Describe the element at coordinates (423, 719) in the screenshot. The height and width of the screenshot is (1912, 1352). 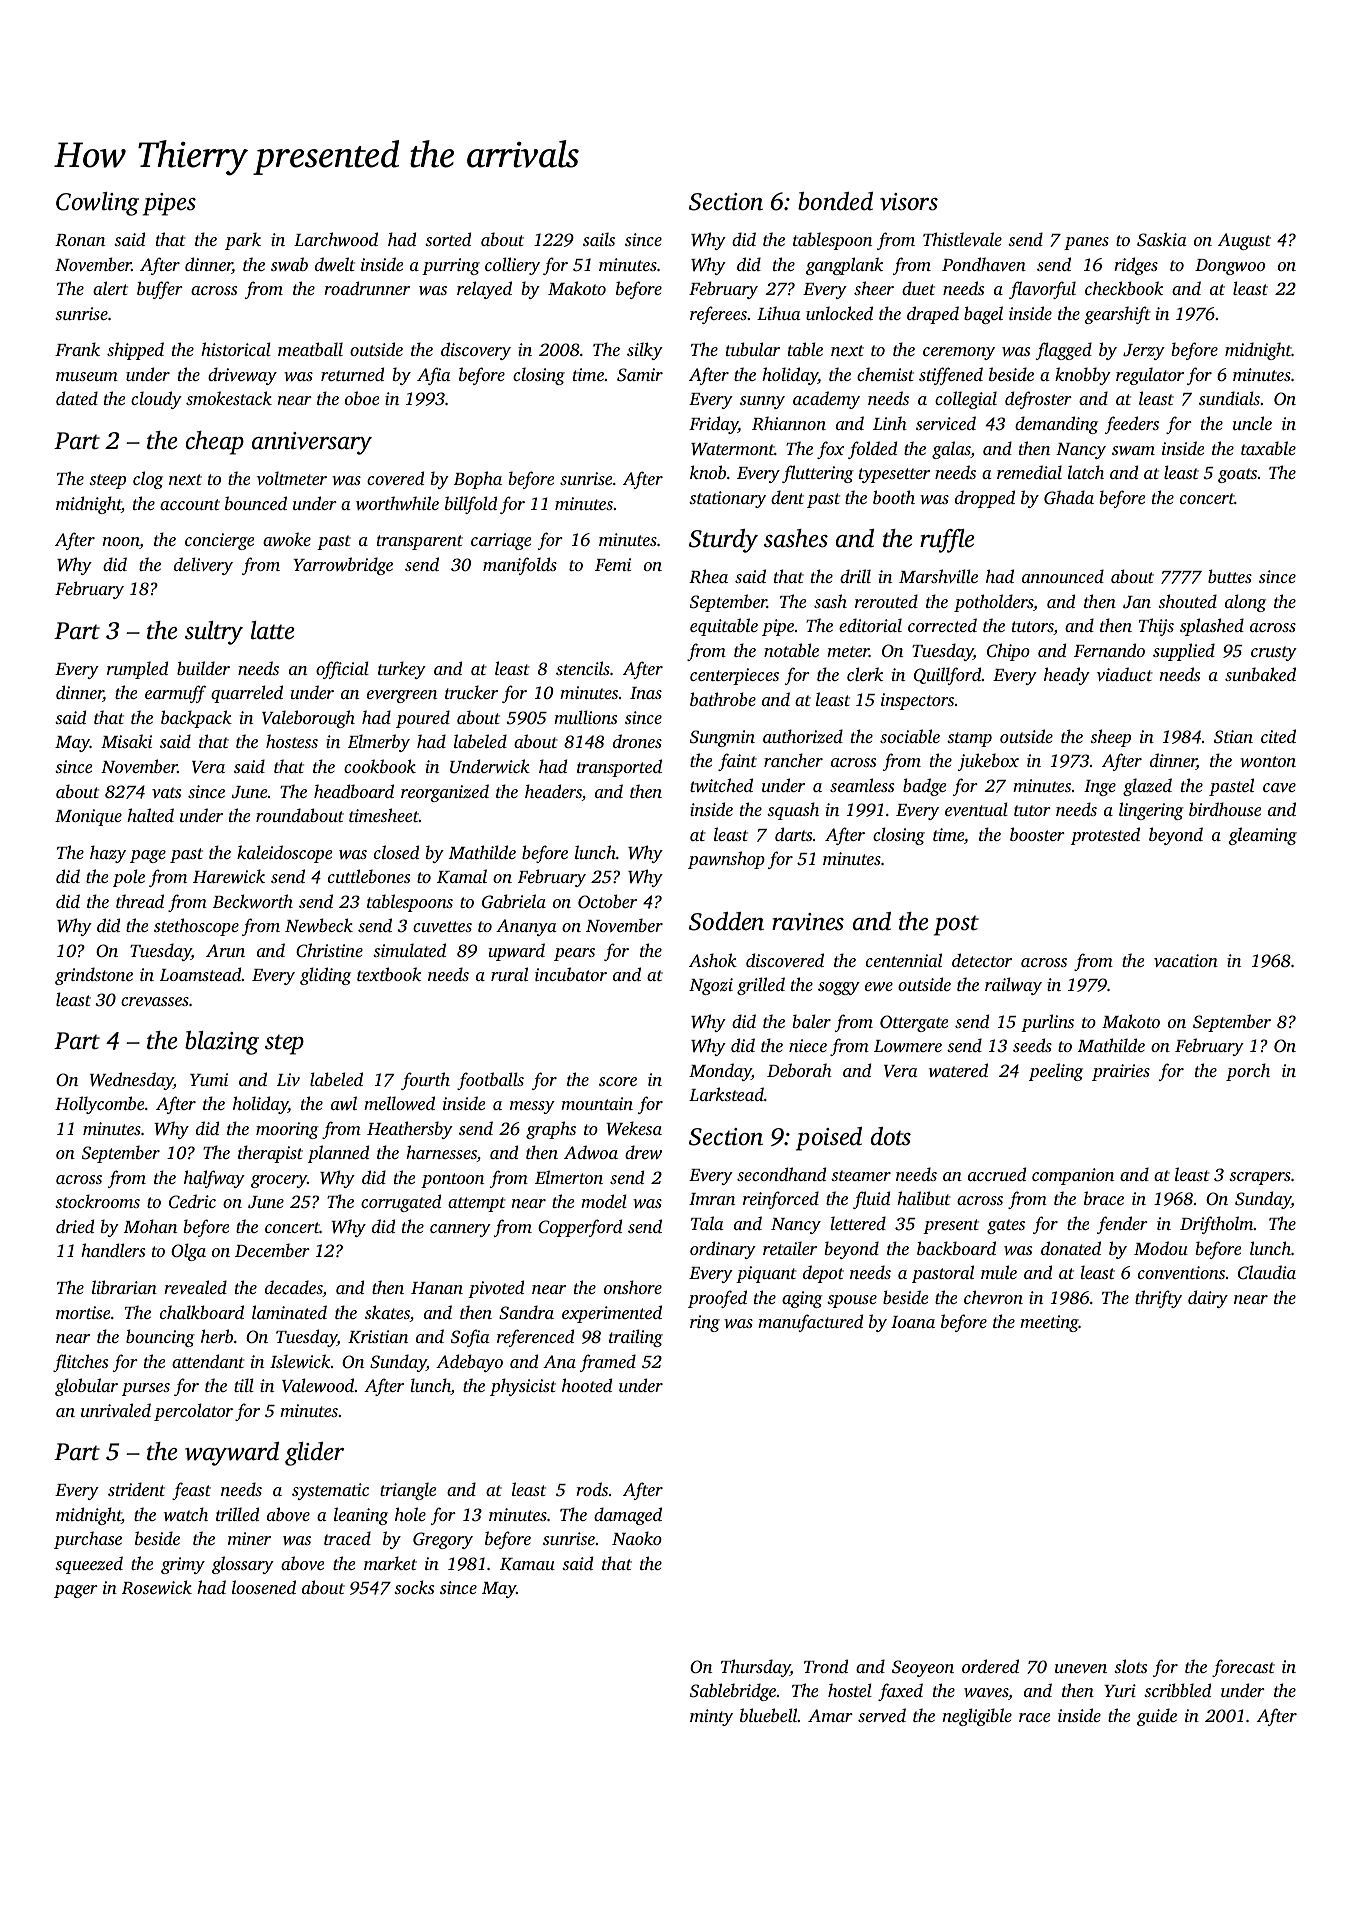
I see `poured` at that location.
